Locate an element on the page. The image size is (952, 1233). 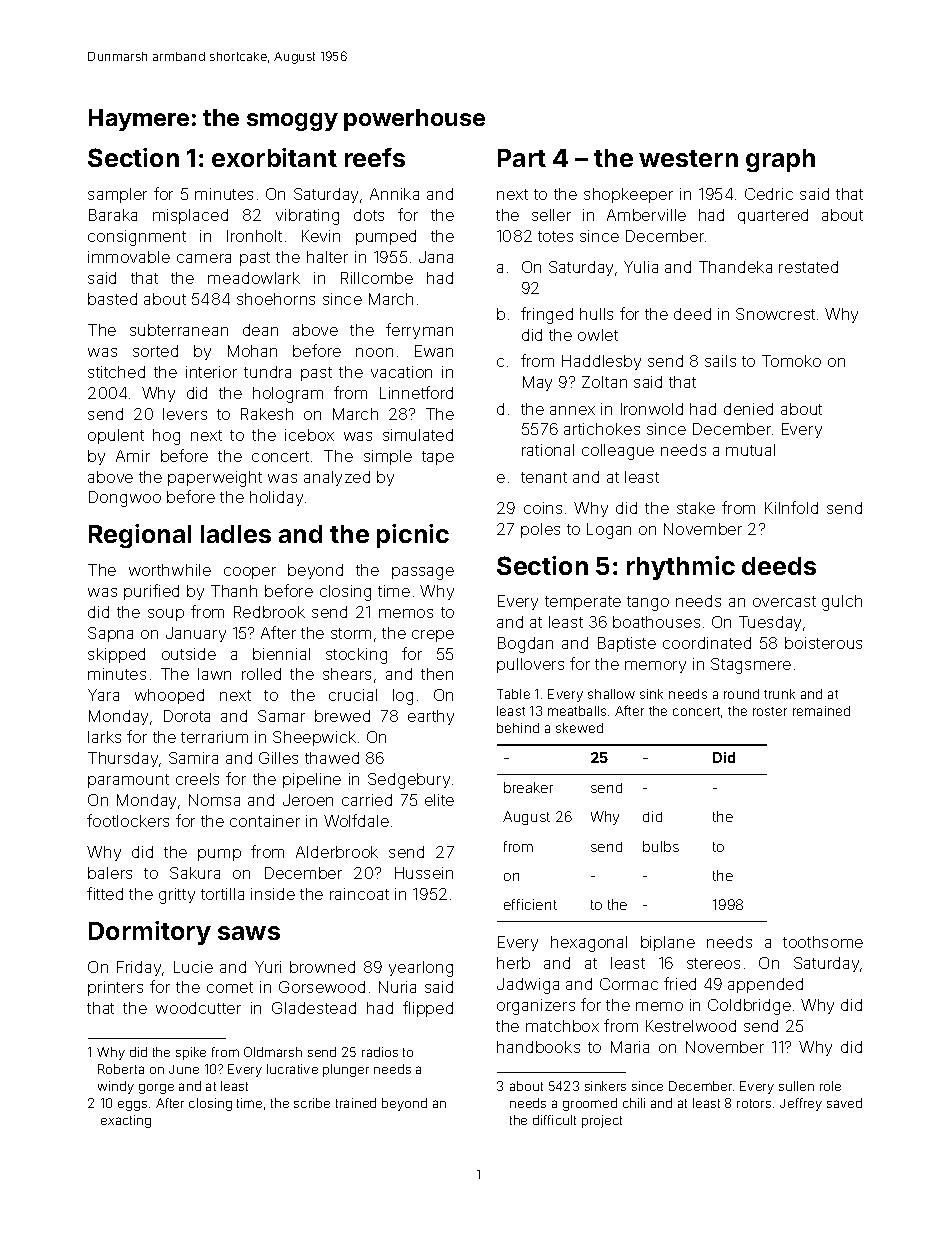
container is located at coordinates (265, 821).
